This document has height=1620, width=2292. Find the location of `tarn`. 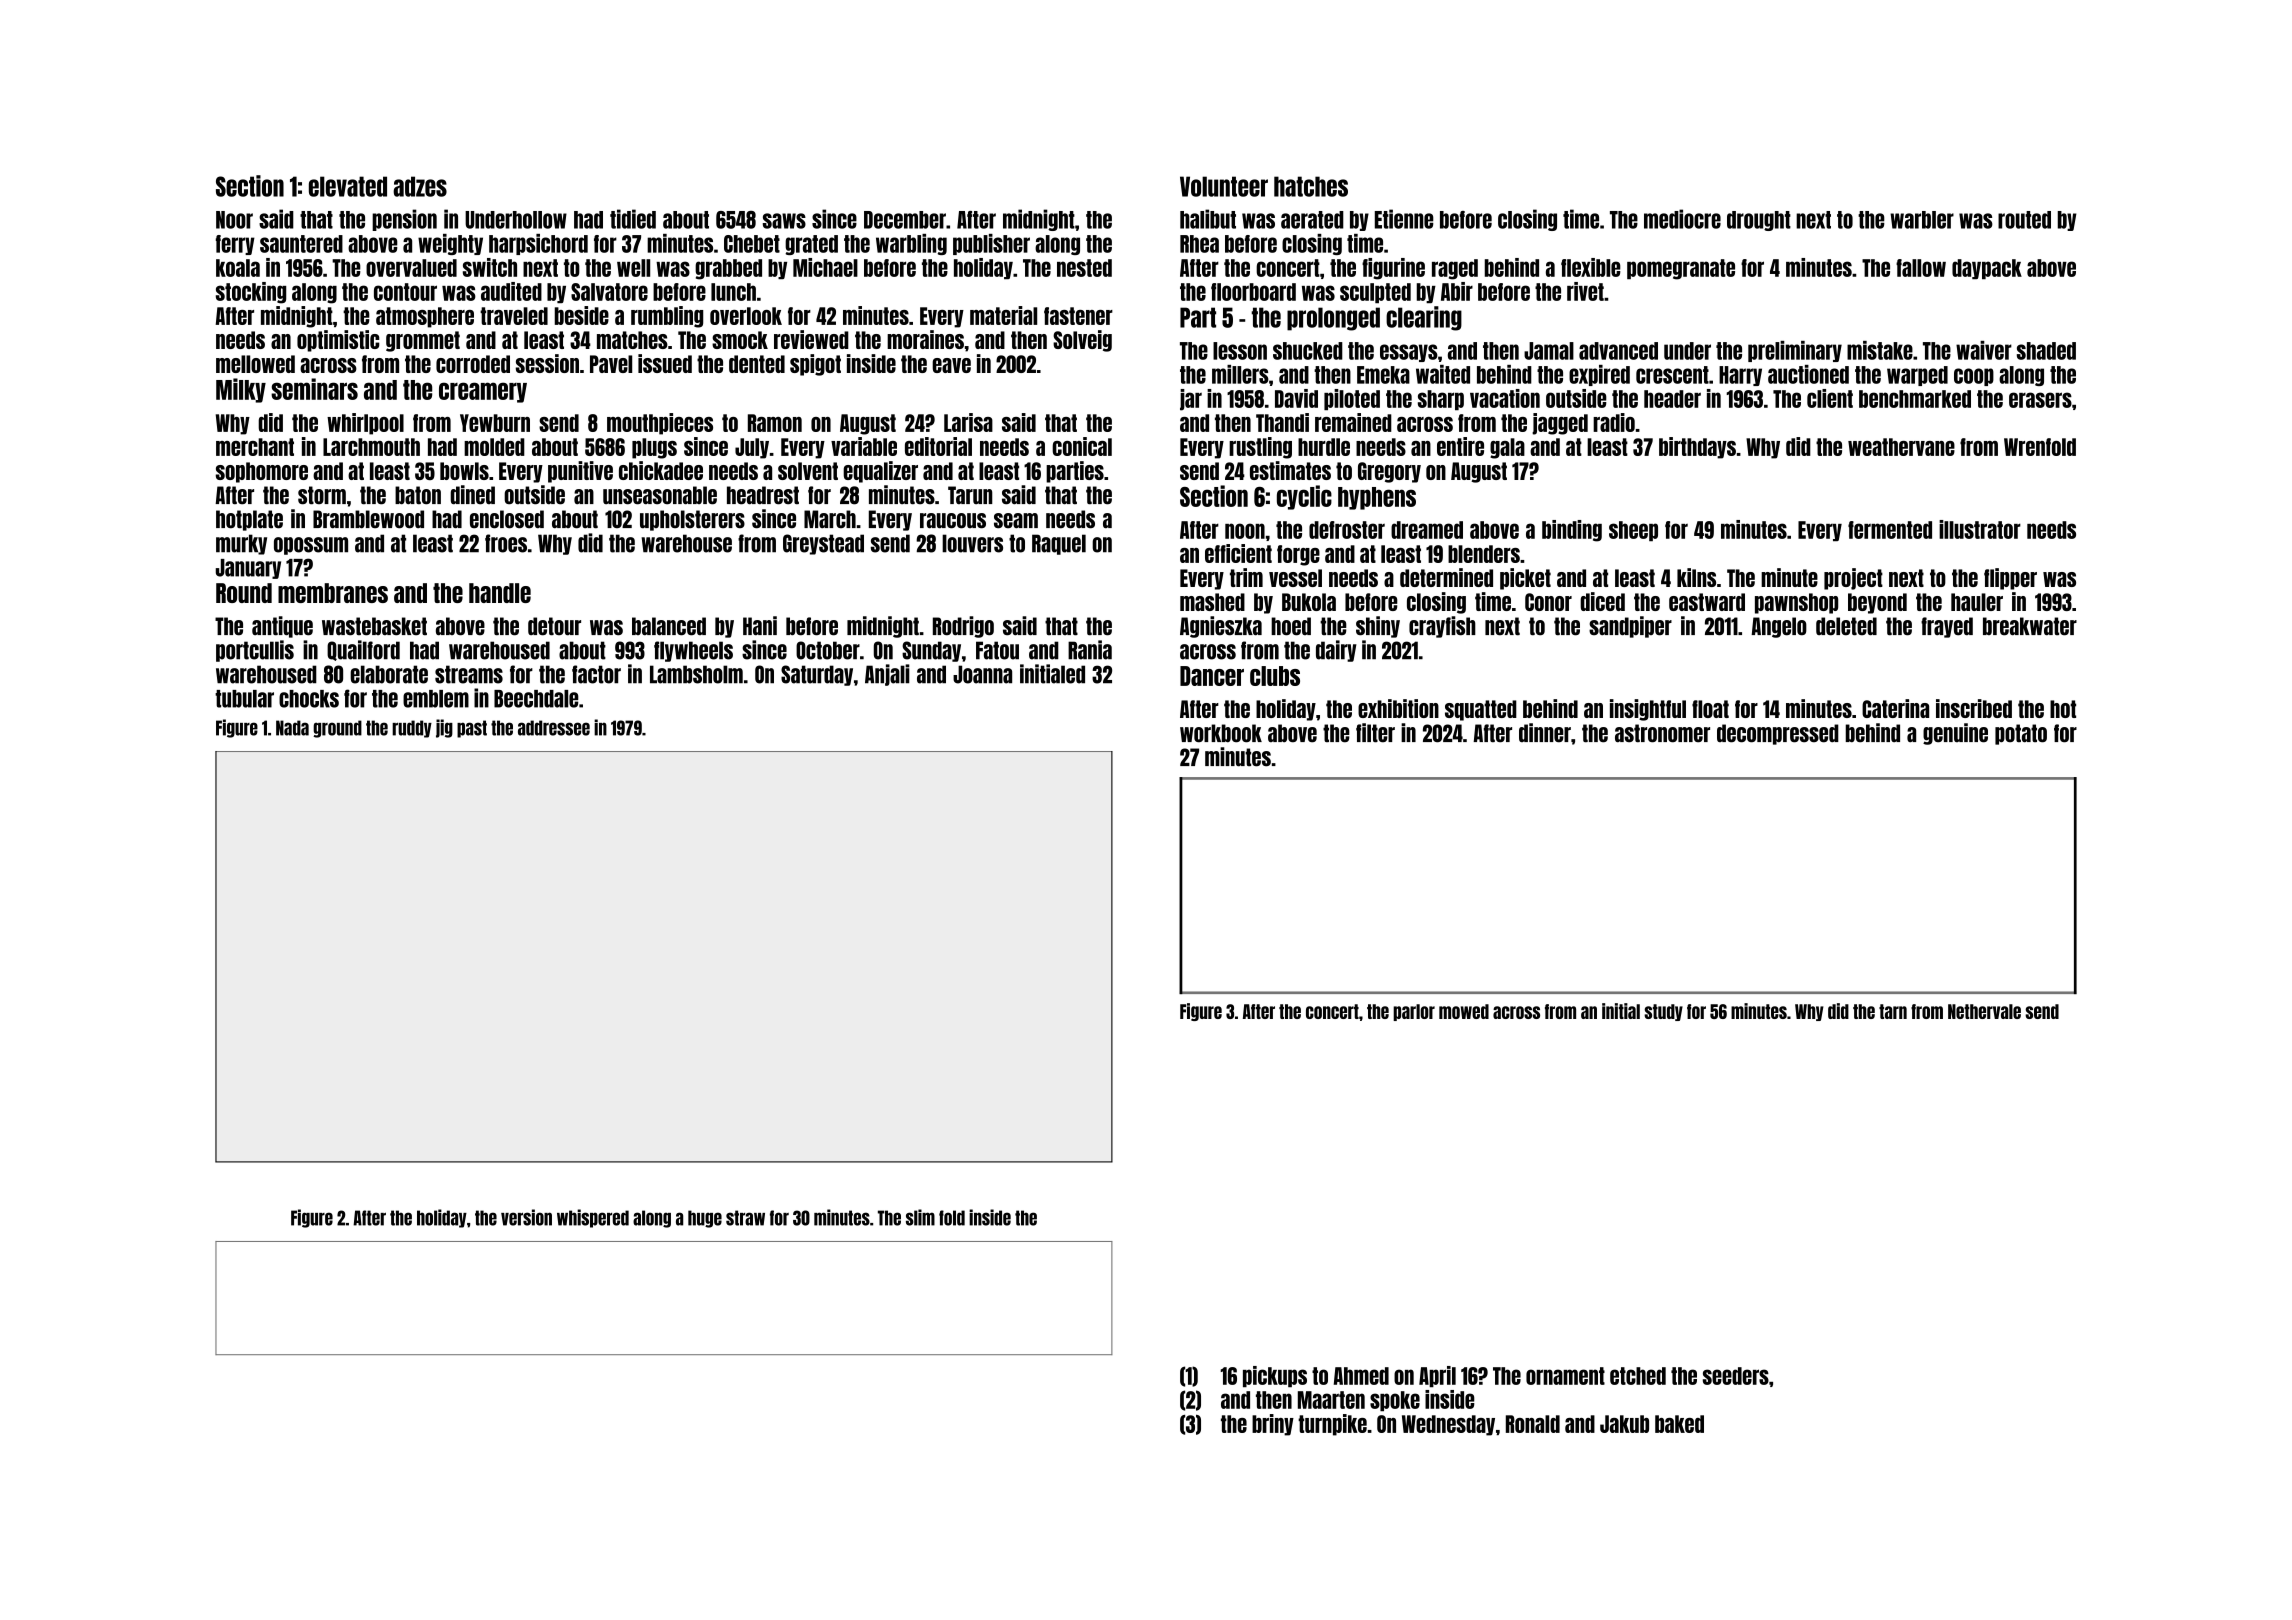

tarn is located at coordinates (1893, 1011).
